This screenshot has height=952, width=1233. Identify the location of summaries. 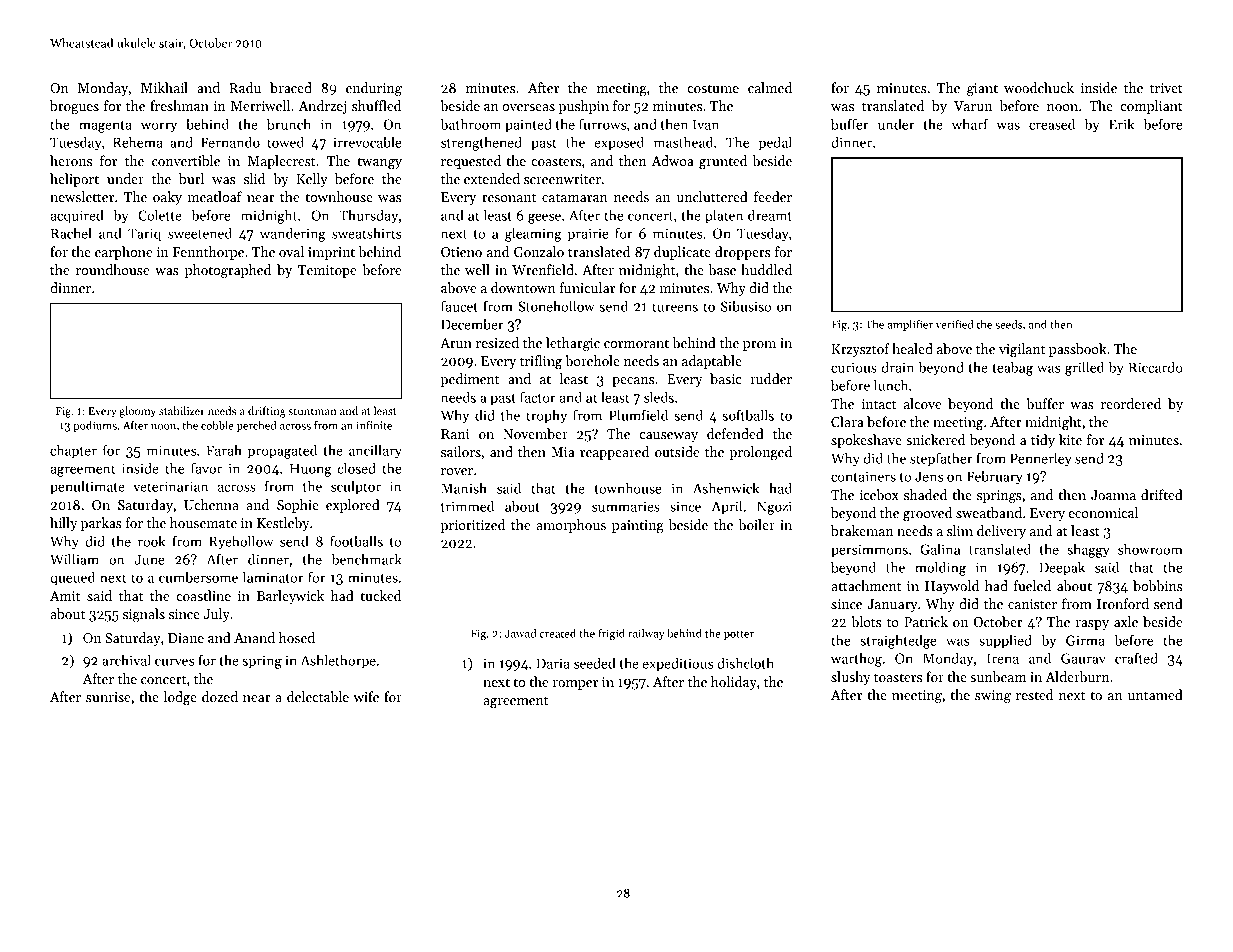
(626, 506).
